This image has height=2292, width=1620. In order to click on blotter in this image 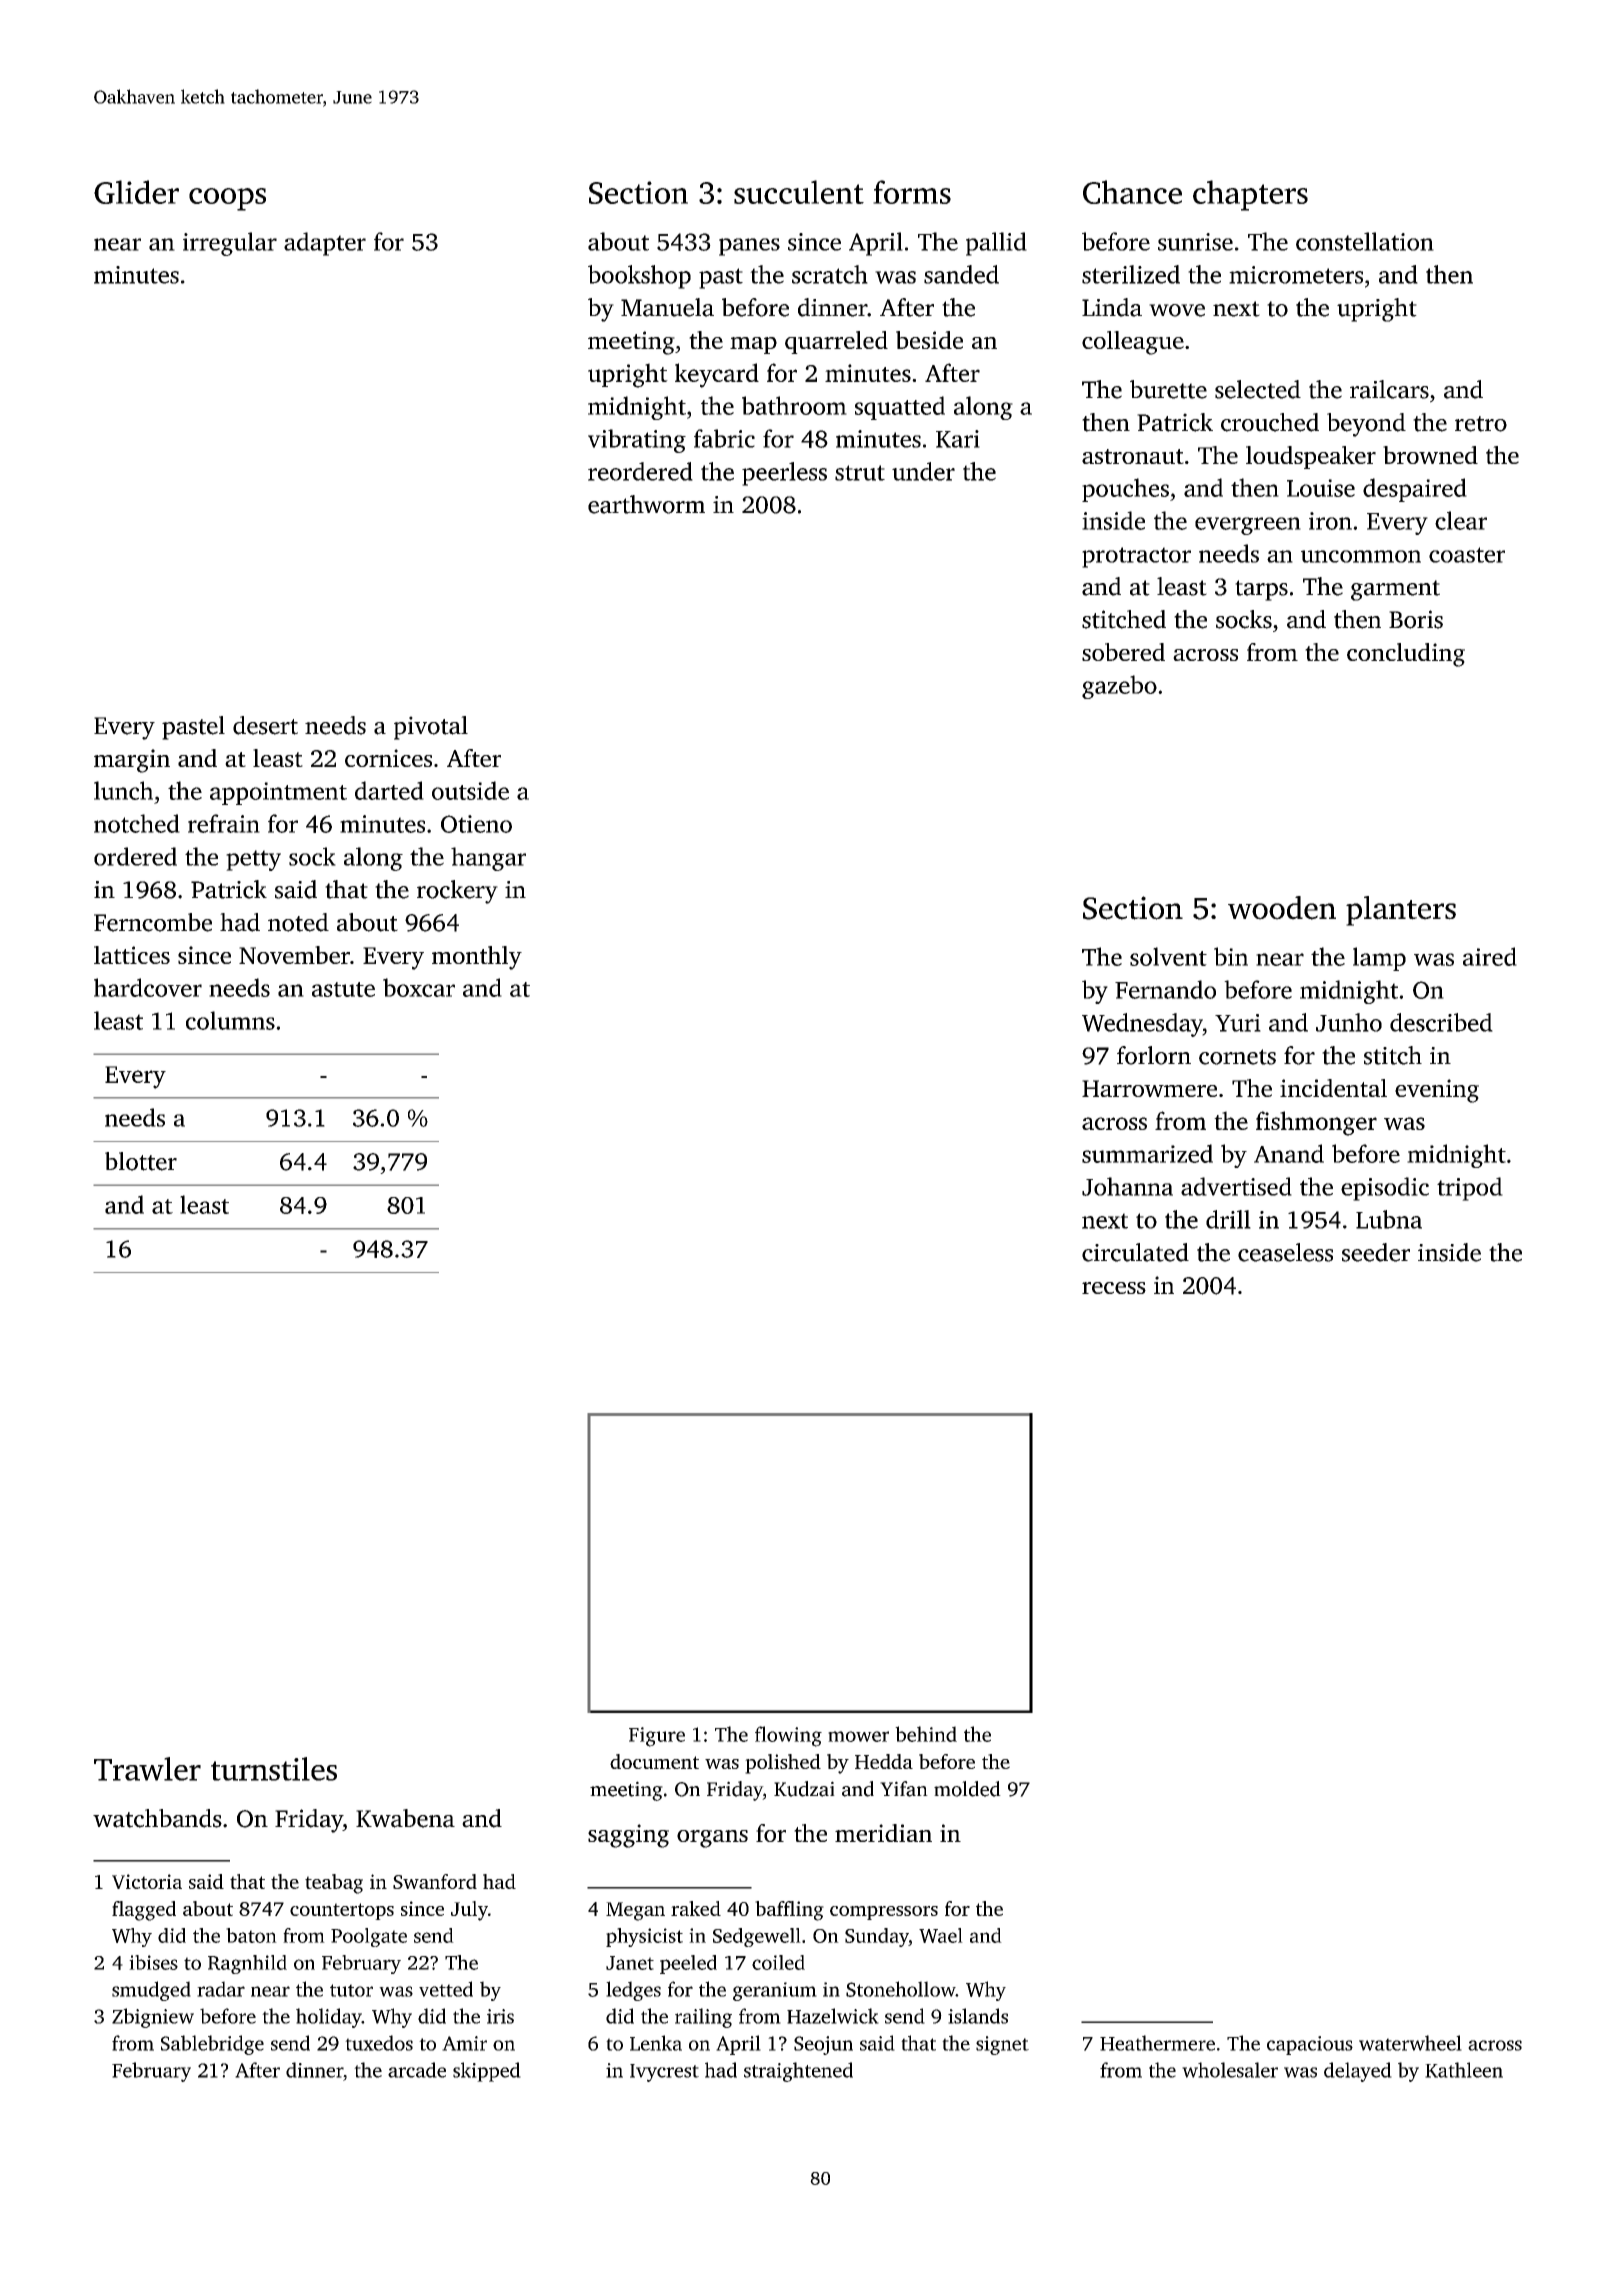, I will do `click(141, 1161)`.
